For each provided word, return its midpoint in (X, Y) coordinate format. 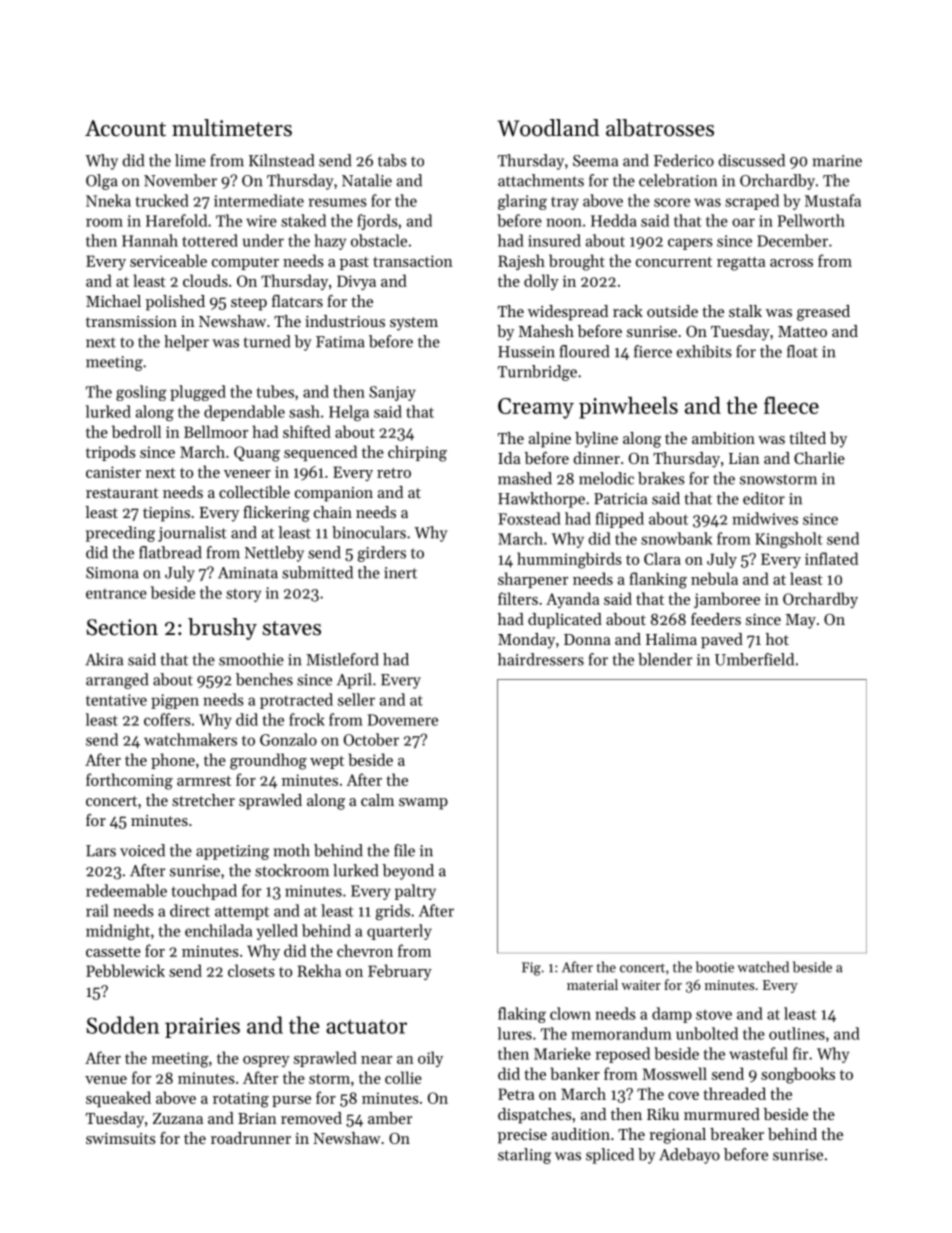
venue (106, 1080)
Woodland (548, 128)
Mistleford (342, 659)
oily (430, 1059)
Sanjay (392, 393)
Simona (112, 573)
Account (125, 128)
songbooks (798, 1075)
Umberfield (754, 659)
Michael (113, 301)
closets (251, 970)
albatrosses (660, 128)
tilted (807, 438)
